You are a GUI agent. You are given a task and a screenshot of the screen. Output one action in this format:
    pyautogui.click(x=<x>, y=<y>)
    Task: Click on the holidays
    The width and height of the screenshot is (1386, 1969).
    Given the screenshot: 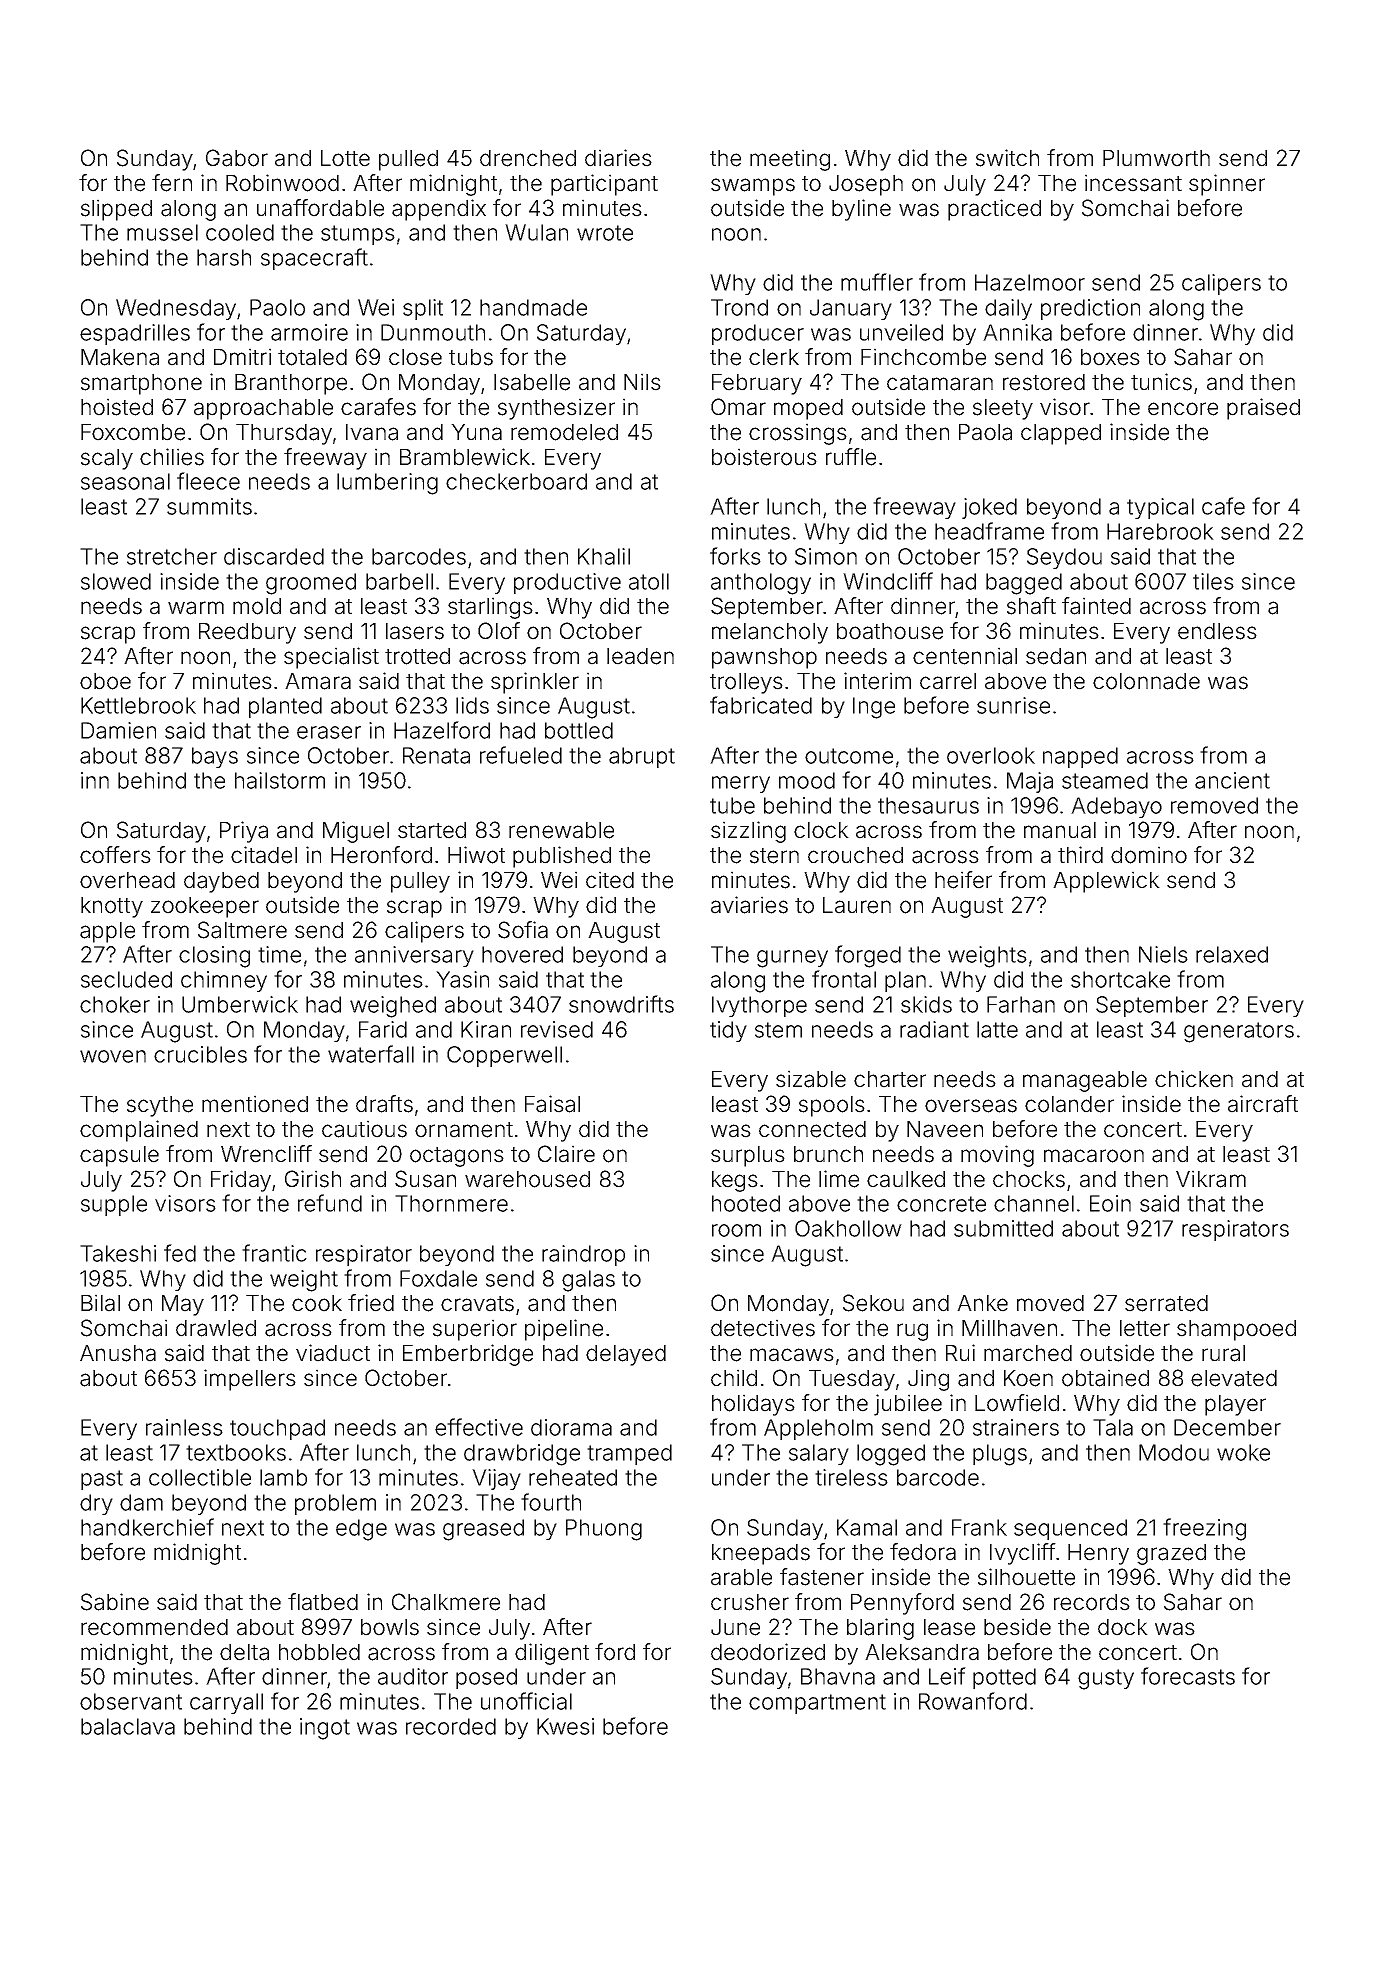 What is the action you would take?
    pyautogui.click(x=753, y=1405)
